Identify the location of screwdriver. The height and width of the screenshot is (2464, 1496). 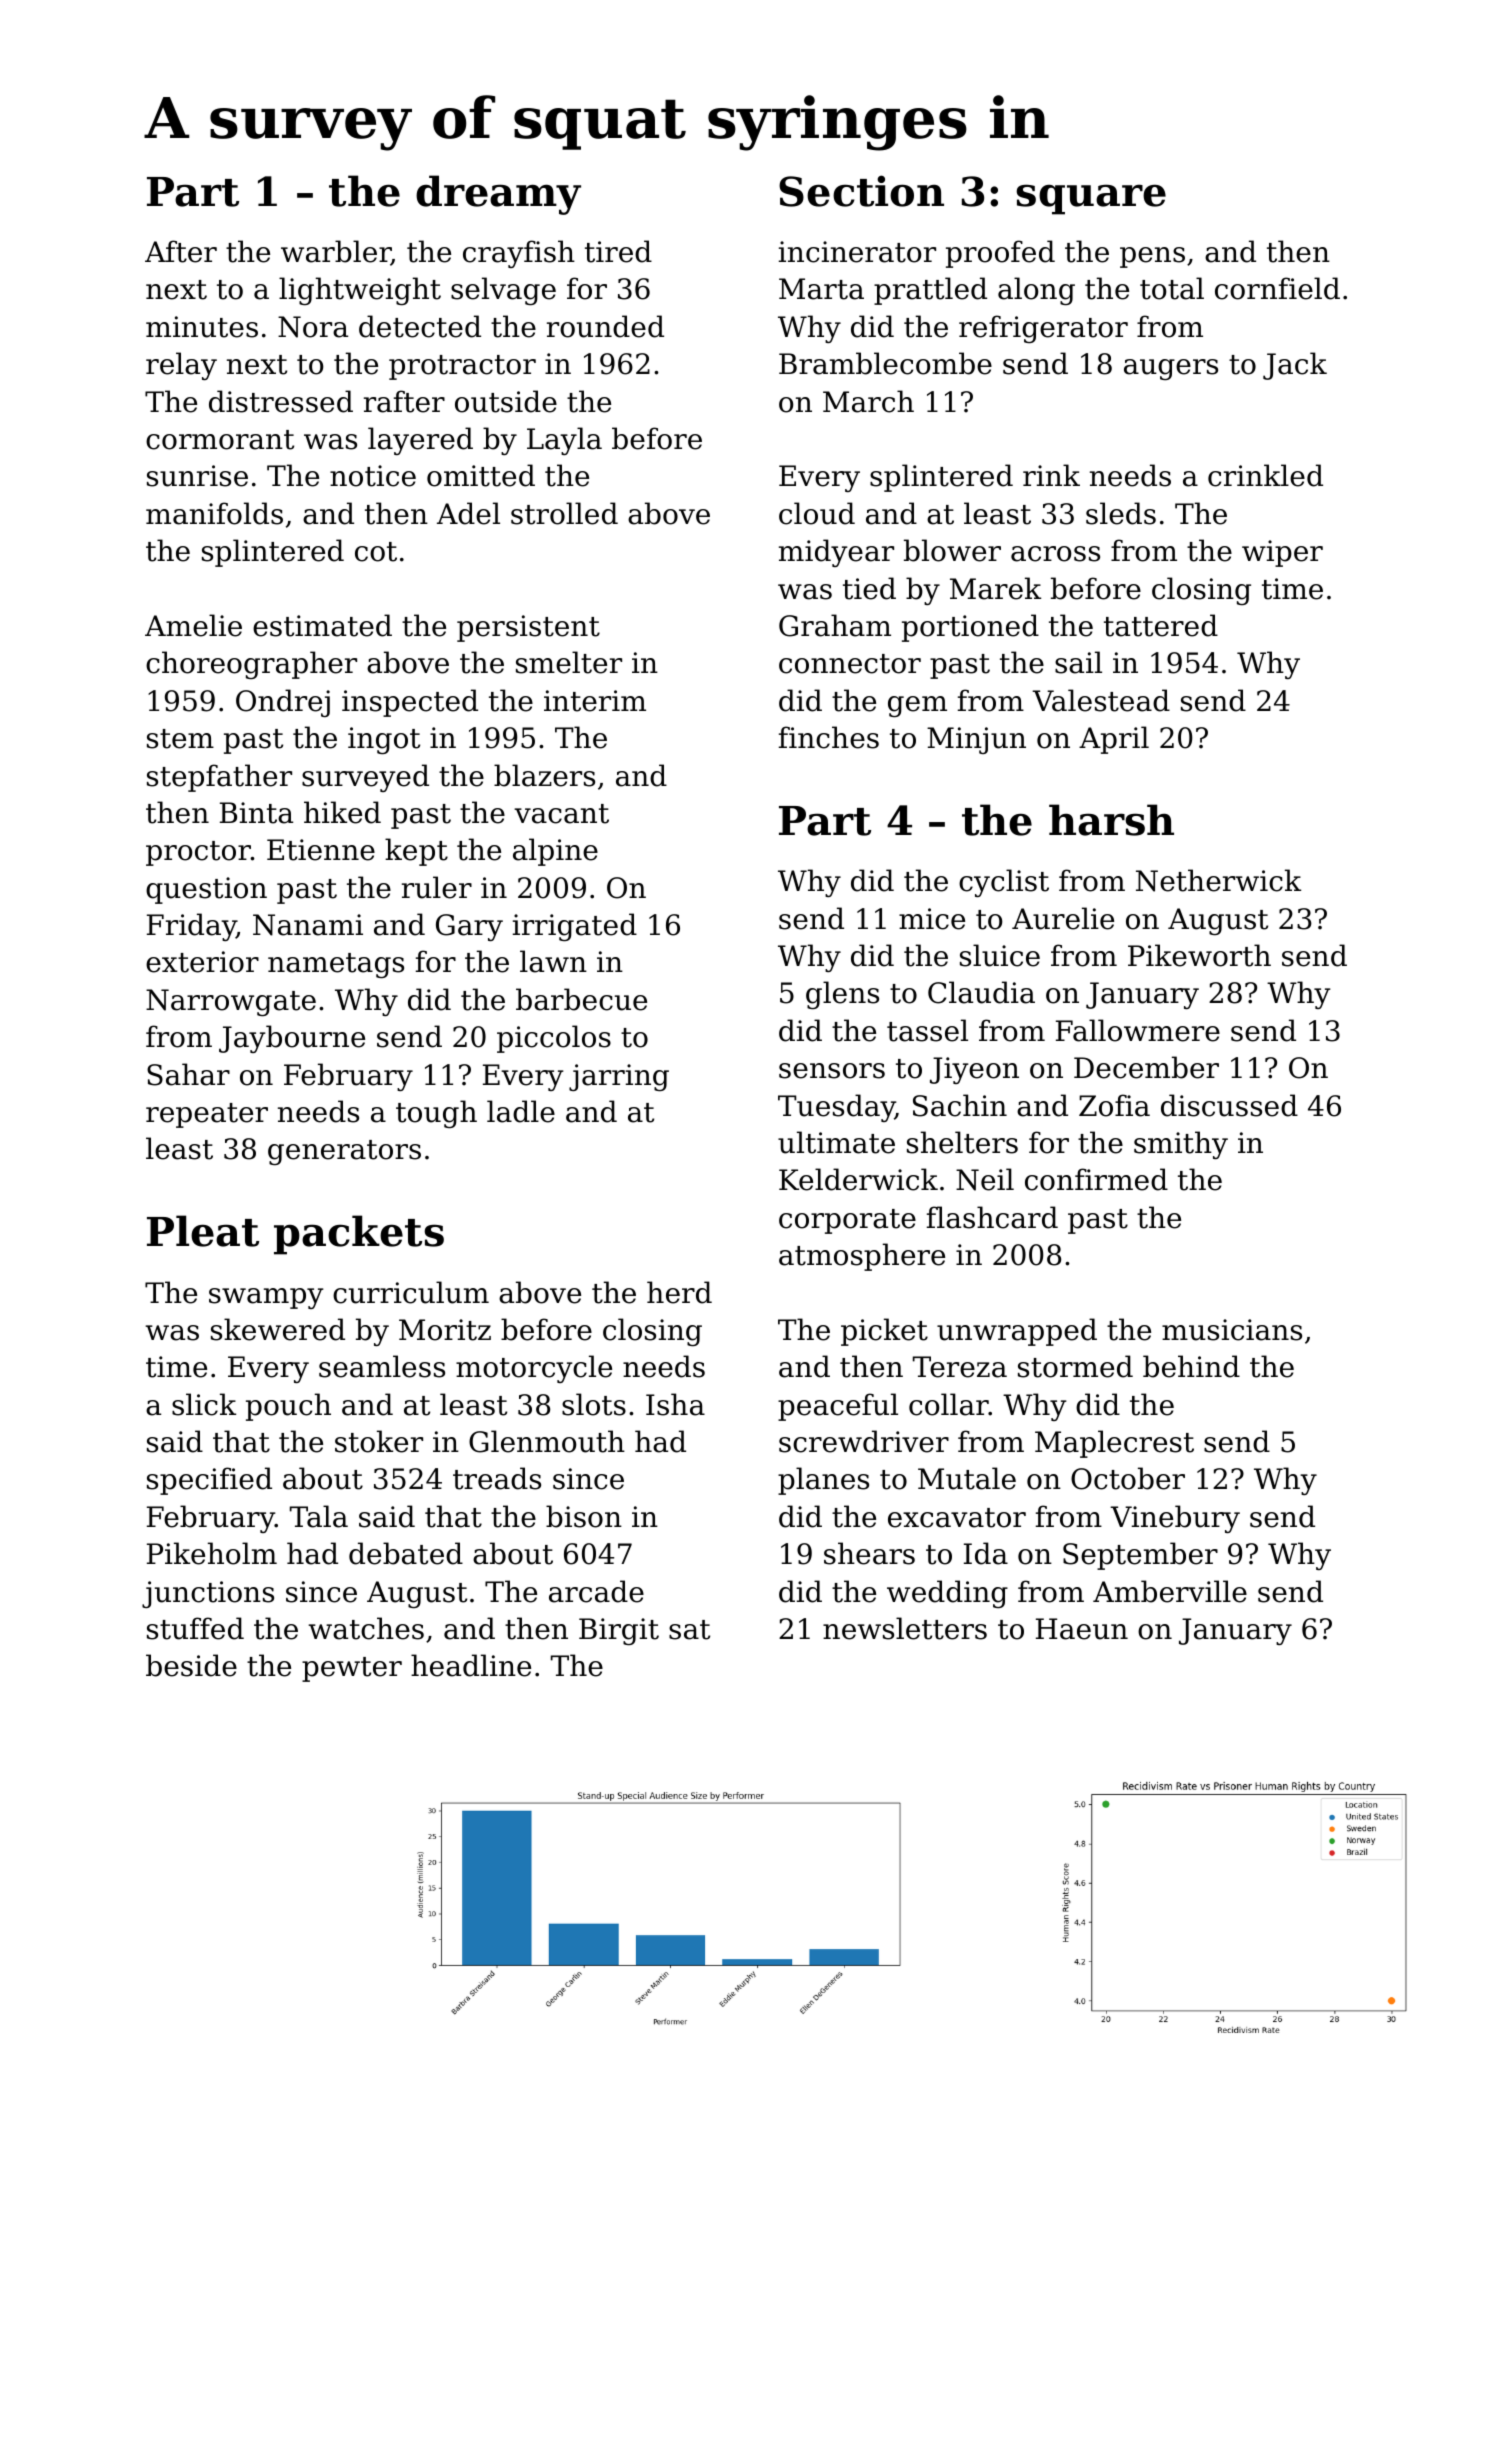
(864, 1441).
